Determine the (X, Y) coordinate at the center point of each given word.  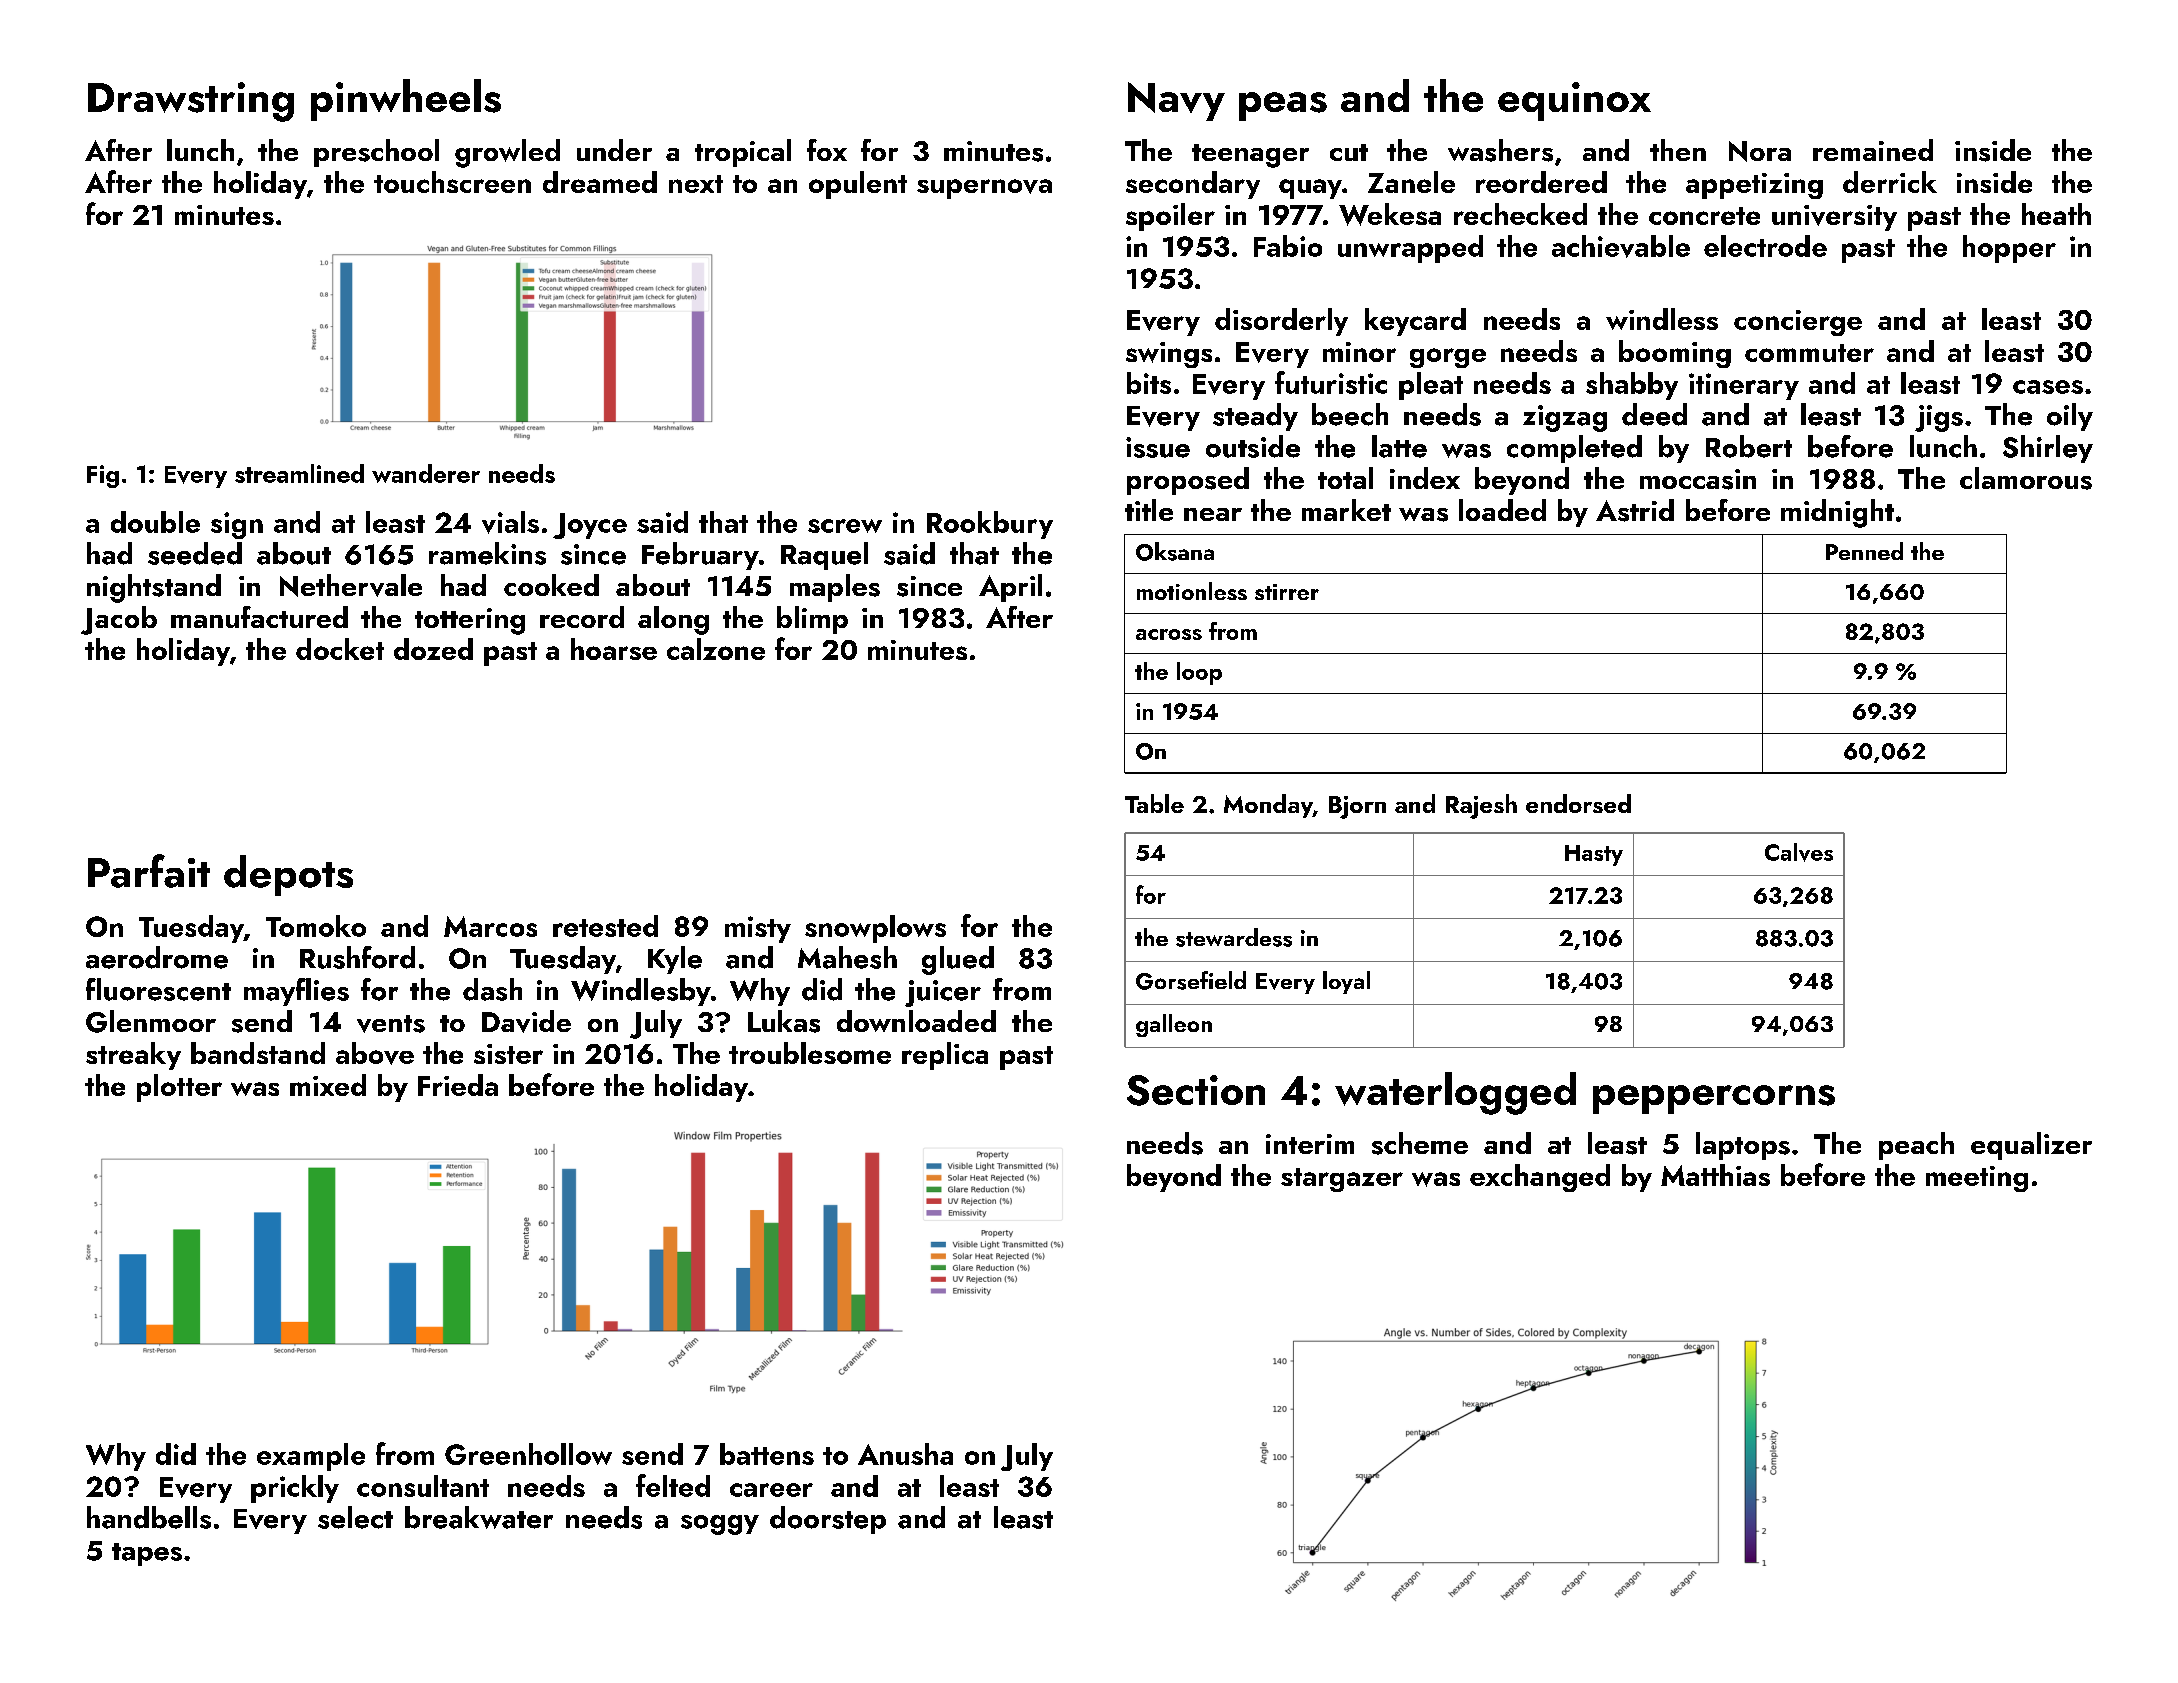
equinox (1574, 101)
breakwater (479, 1517)
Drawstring (191, 102)
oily (2070, 417)
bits (1149, 383)
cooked (551, 585)
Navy (1176, 101)
